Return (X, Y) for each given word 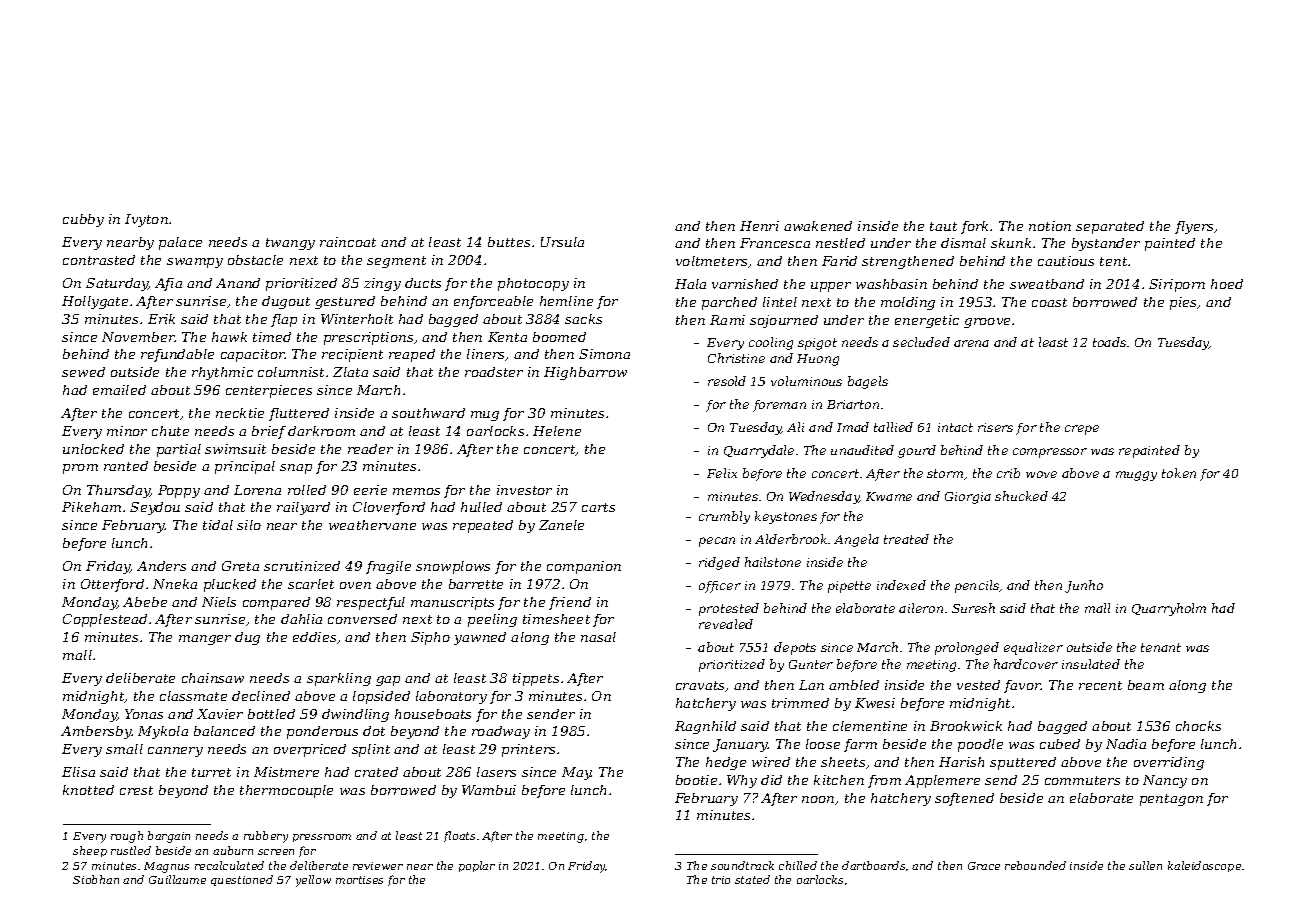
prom (80, 469)
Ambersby (96, 732)
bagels (868, 382)
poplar (477, 866)
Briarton (853, 404)
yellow (313, 881)
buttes (509, 242)
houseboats (433, 714)
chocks (1198, 726)
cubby (83, 220)
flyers (1195, 227)
